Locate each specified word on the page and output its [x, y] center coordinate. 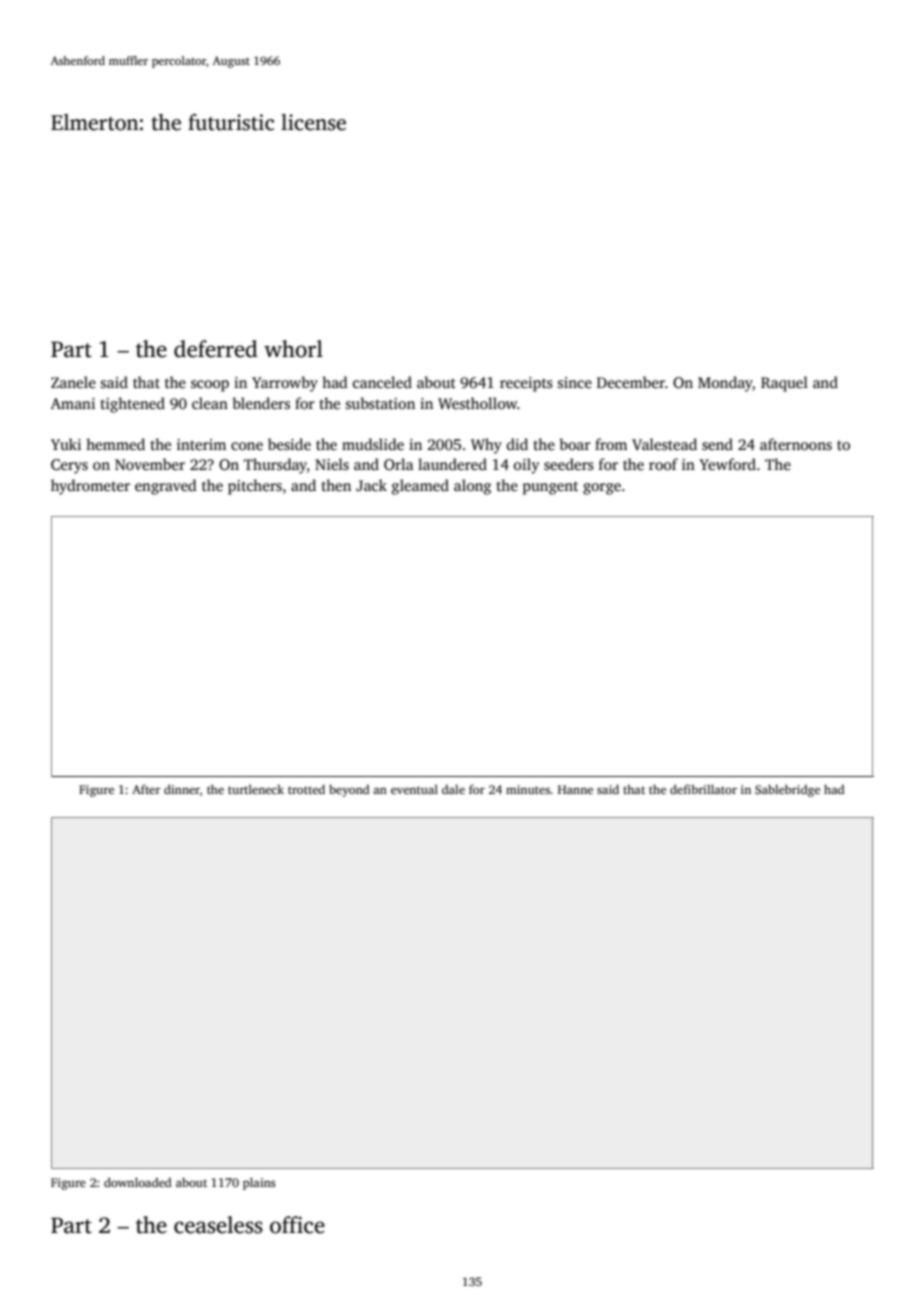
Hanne [575, 789]
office [297, 1225]
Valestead [664, 444]
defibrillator [703, 789]
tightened [132, 405]
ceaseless [218, 1225]
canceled [382, 382]
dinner [182, 789]
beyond [349, 790]
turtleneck [256, 789]
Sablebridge [787, 790]
